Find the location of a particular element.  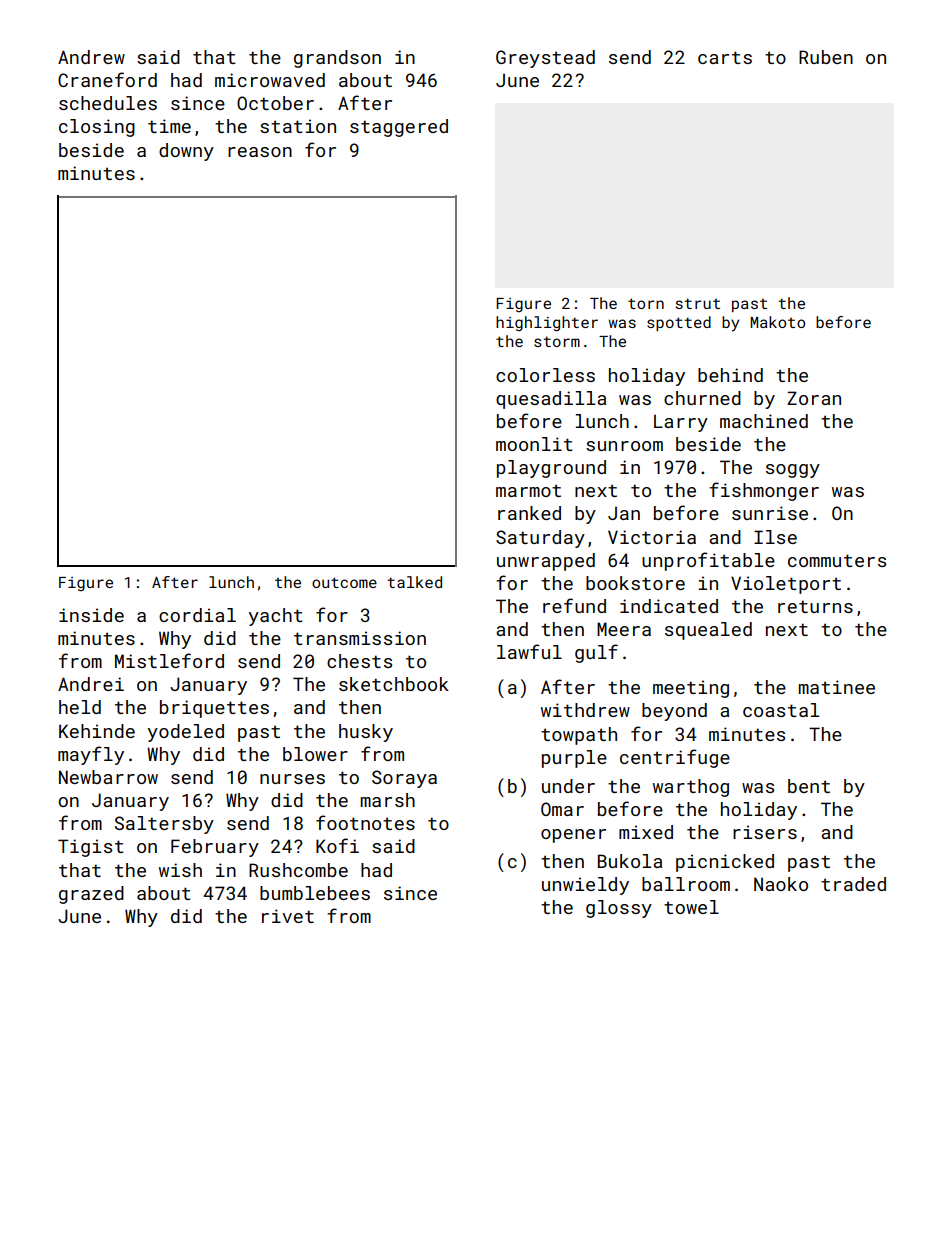

Andrew is located at coordinates (91, 57).
